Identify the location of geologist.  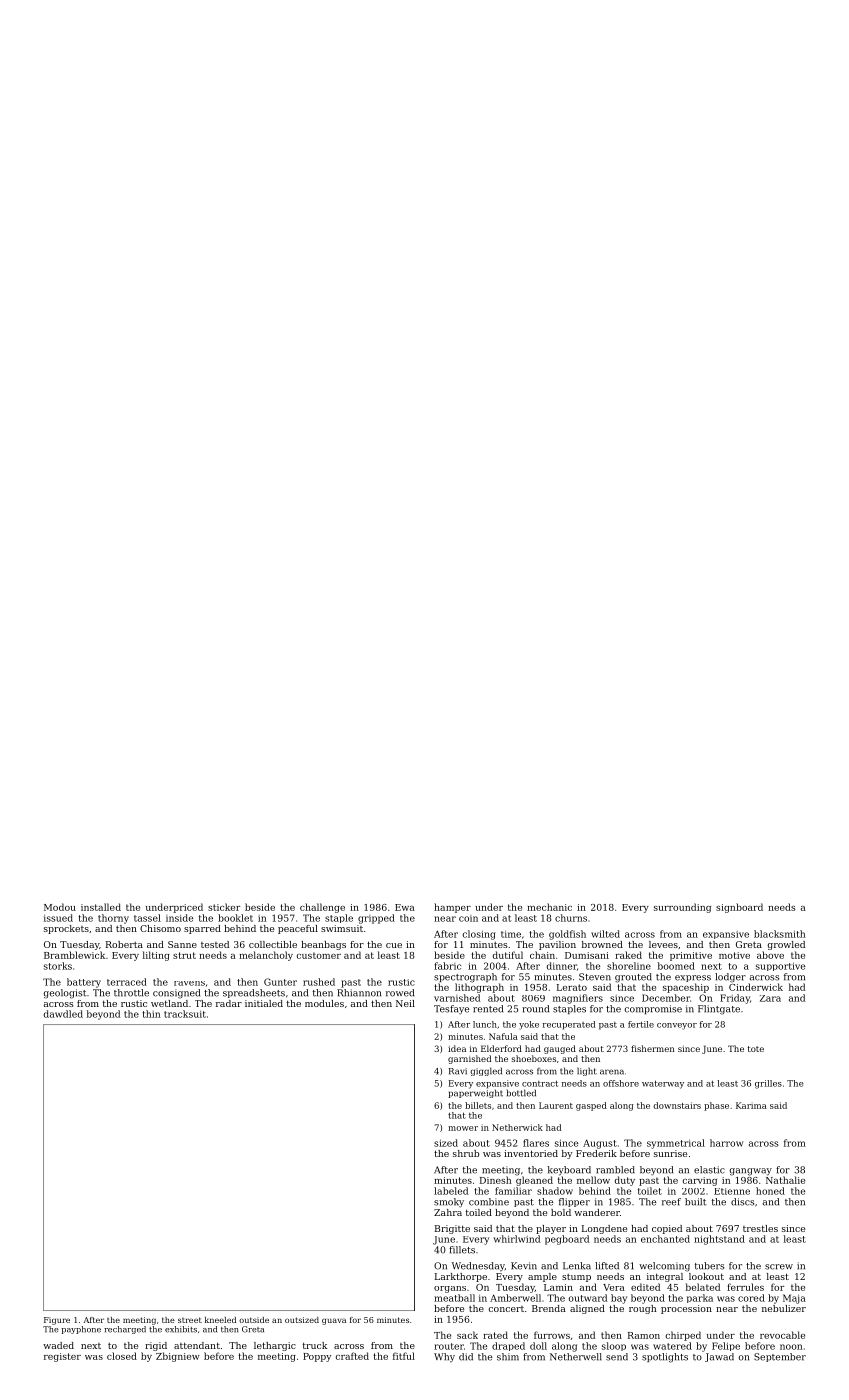
(65, 994).
